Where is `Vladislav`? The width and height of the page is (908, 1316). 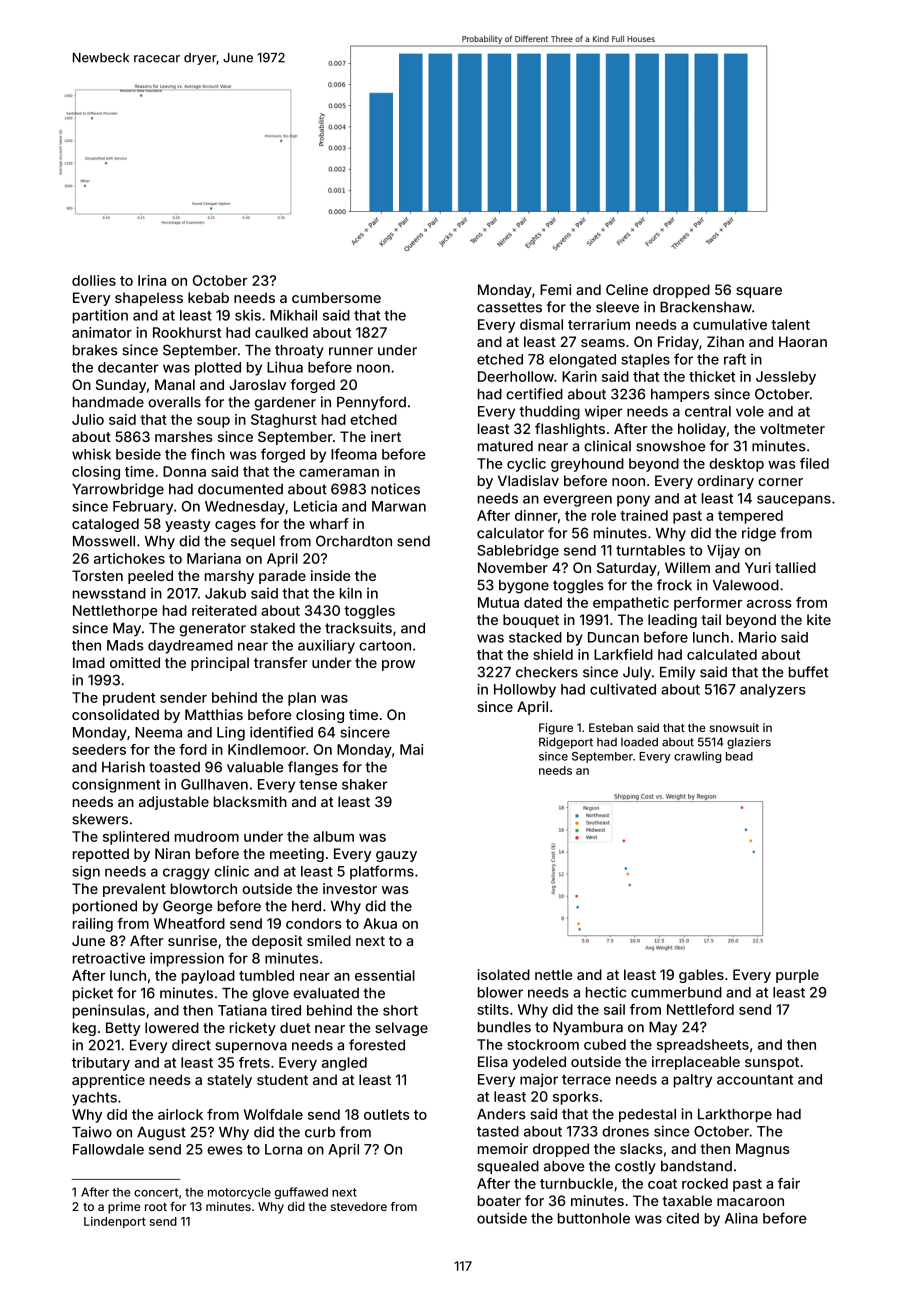
Vladislav is located at coordinates (528, 480).
